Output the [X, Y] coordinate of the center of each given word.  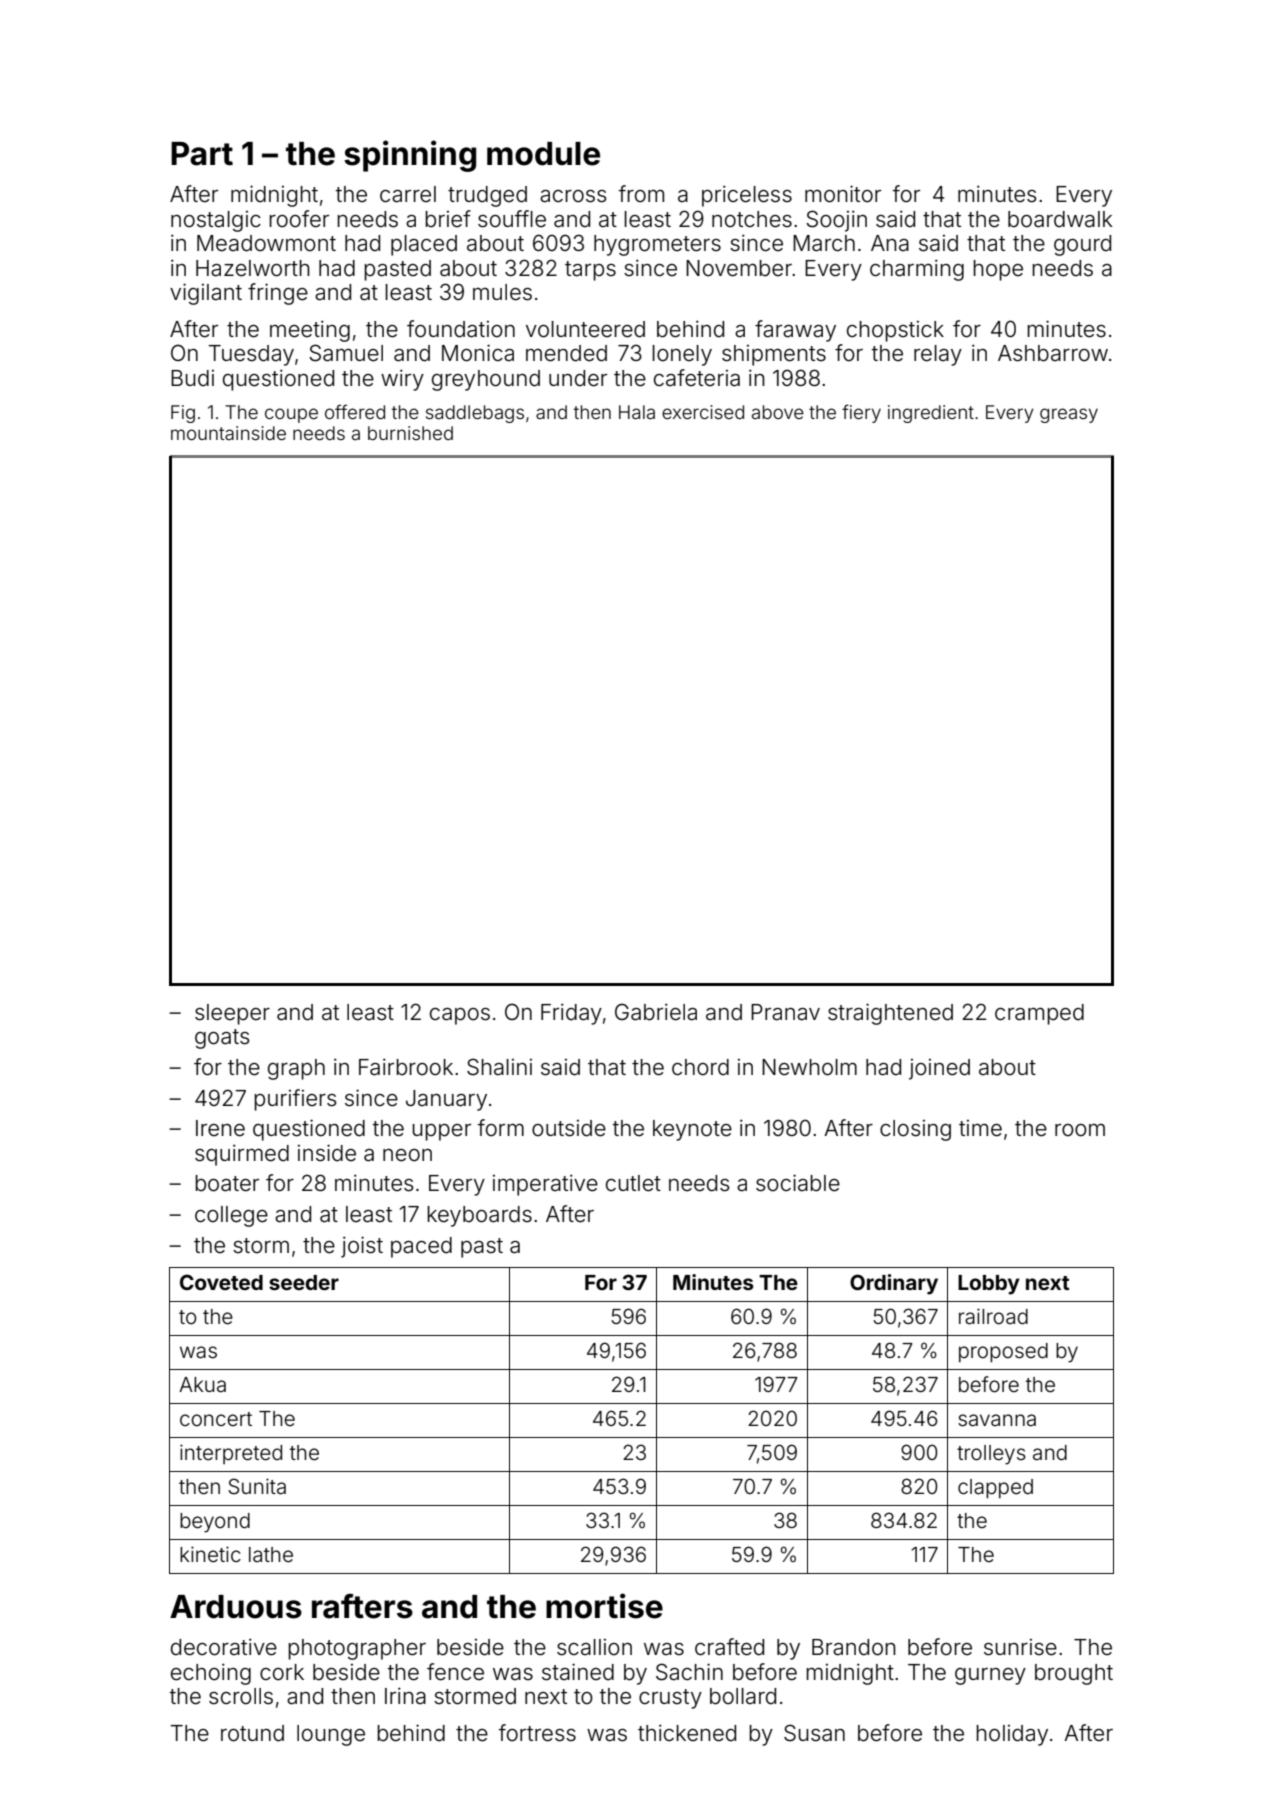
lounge [331, 1735]
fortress [537, 1733]
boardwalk [1060, 219]
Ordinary [894, 1284]
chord [700, 1067]
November [739, 268]
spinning [410, 156]
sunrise [1020, 1647]
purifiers [295, 1100]
